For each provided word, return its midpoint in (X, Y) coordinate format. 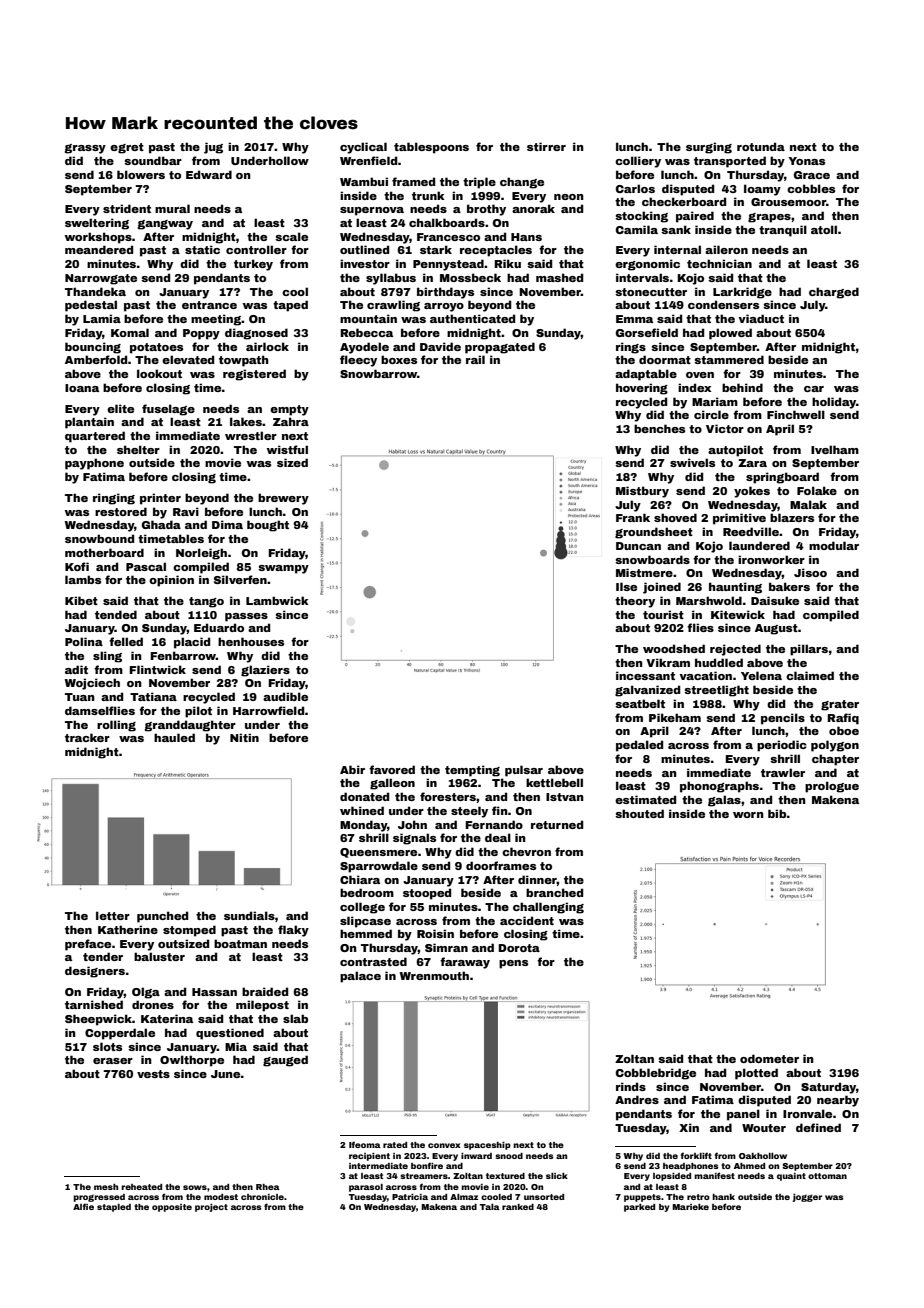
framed (413, 181)
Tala (490, 1207)
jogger (807, 1198)
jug (213, 148)
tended (116, 614)
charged (834, 293)
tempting (472, 771)
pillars (809, 650)
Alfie (83, 1206)
